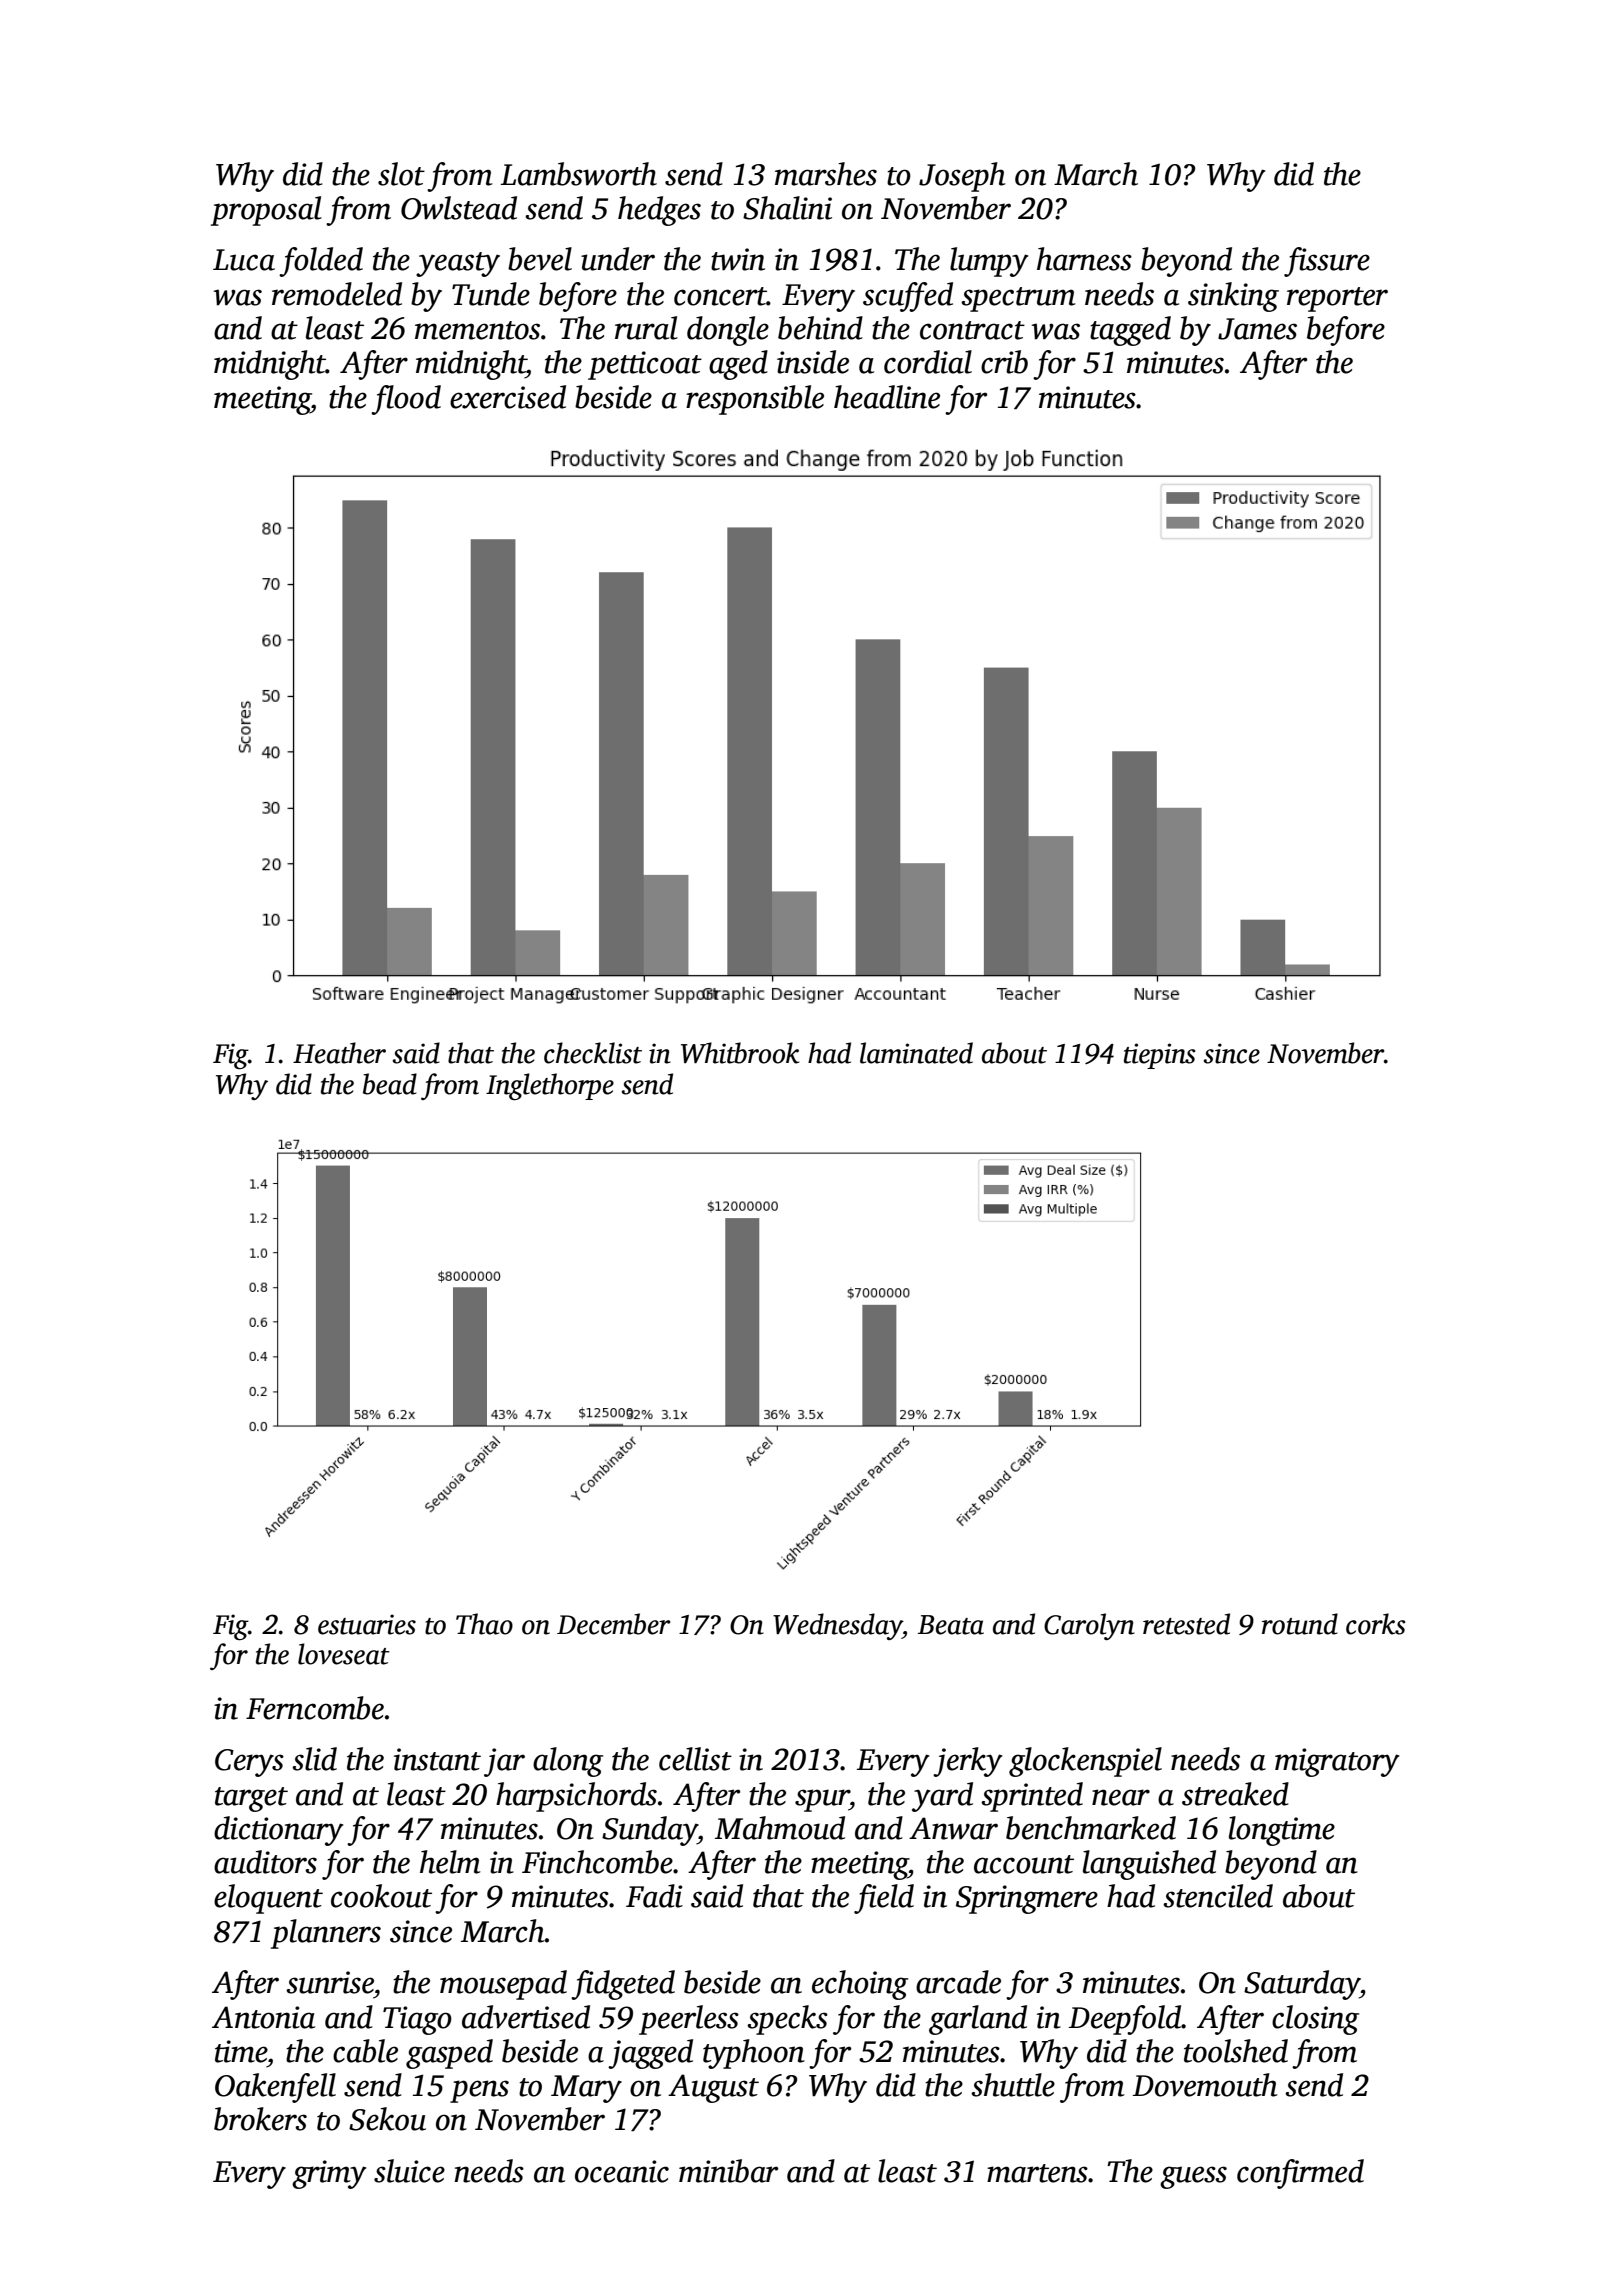 The height and width of the screenshot is (2292, 1620). I want to click on tiepins, so click(1159, 1056).
